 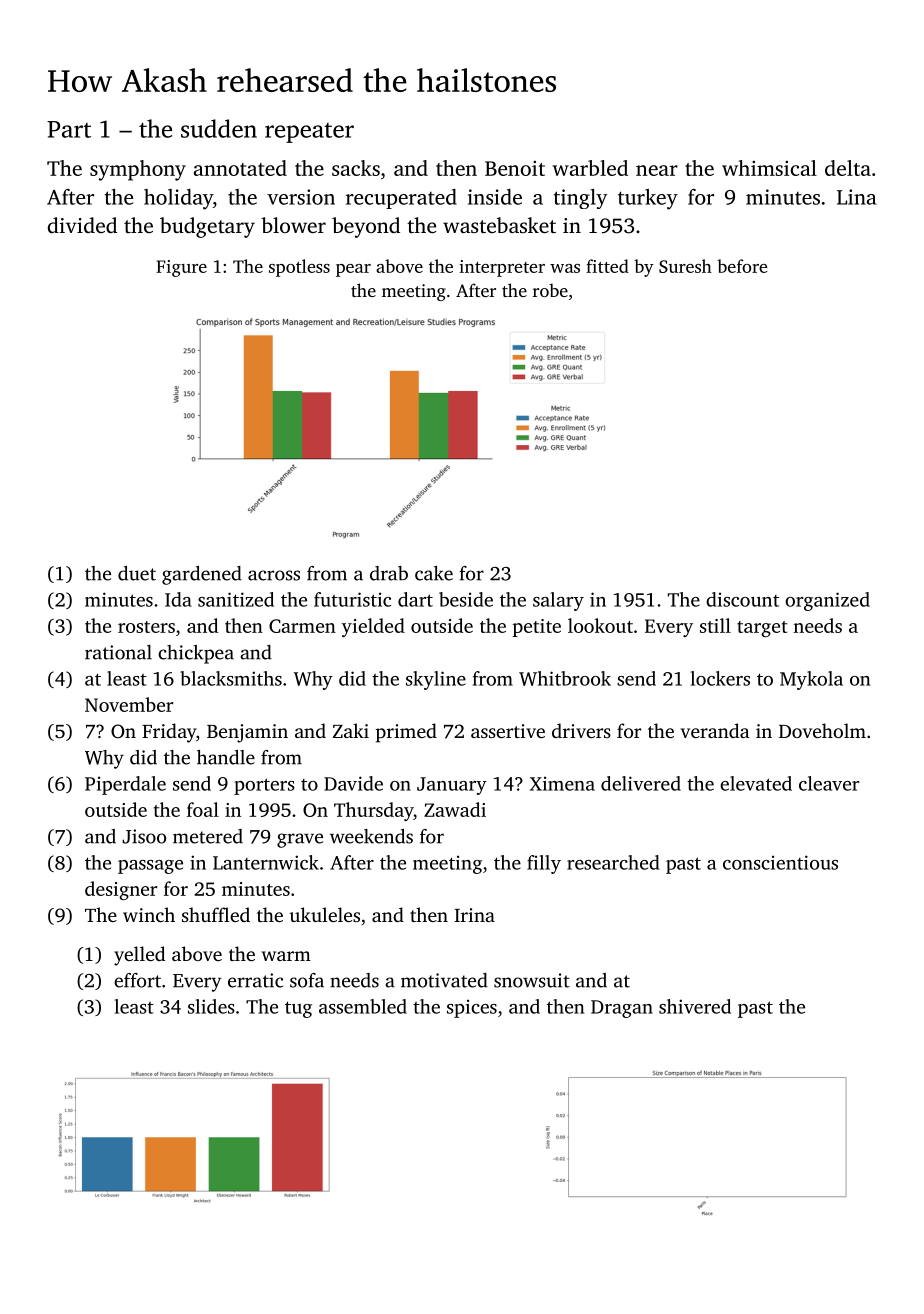 What do you see at coordinates (657, 170) in the page?
I see `near` at bounding box center [657, 170].
